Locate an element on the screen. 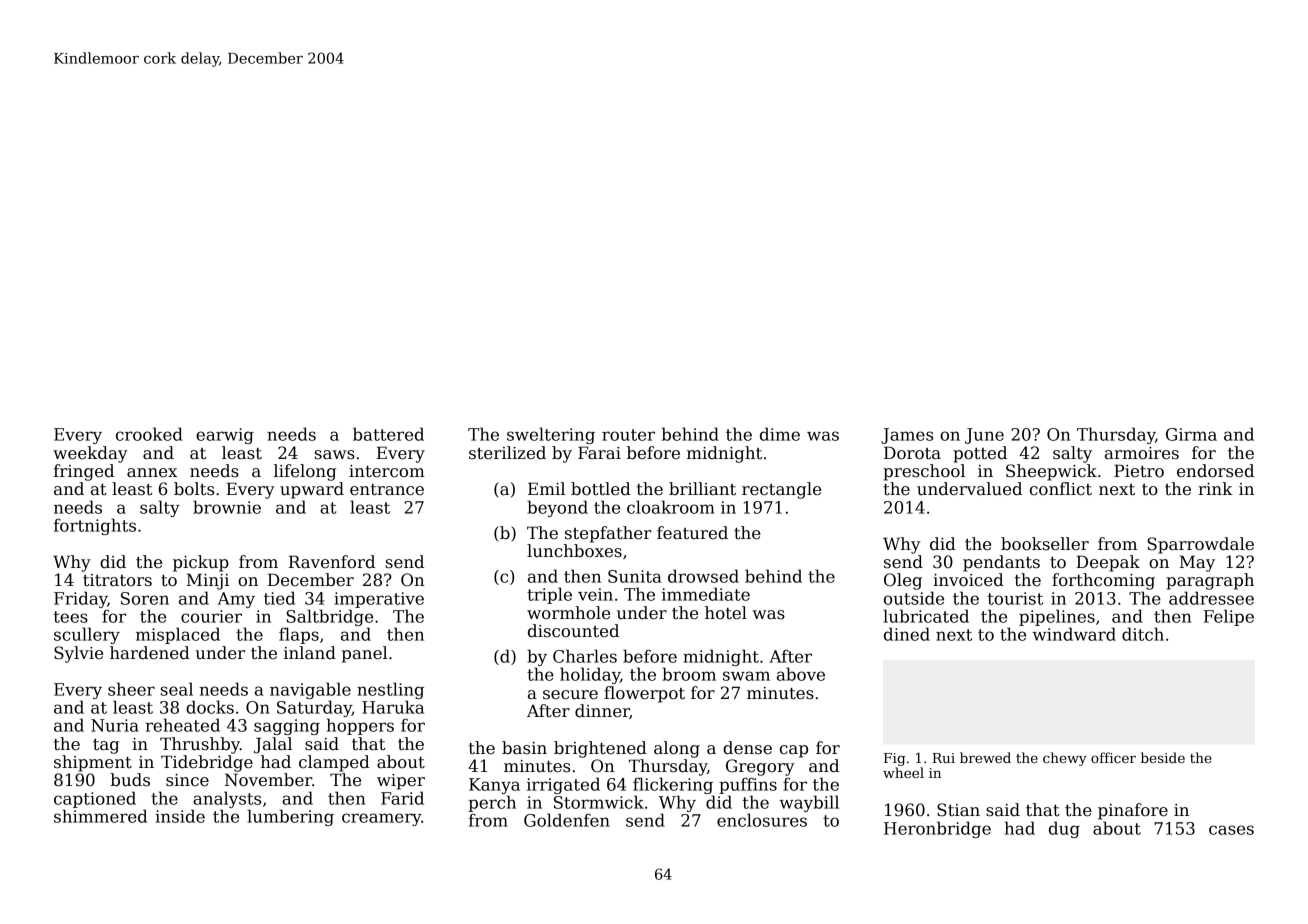 This screenshot has height=924, width=1308. inside is located at coordinates (180, 816).
